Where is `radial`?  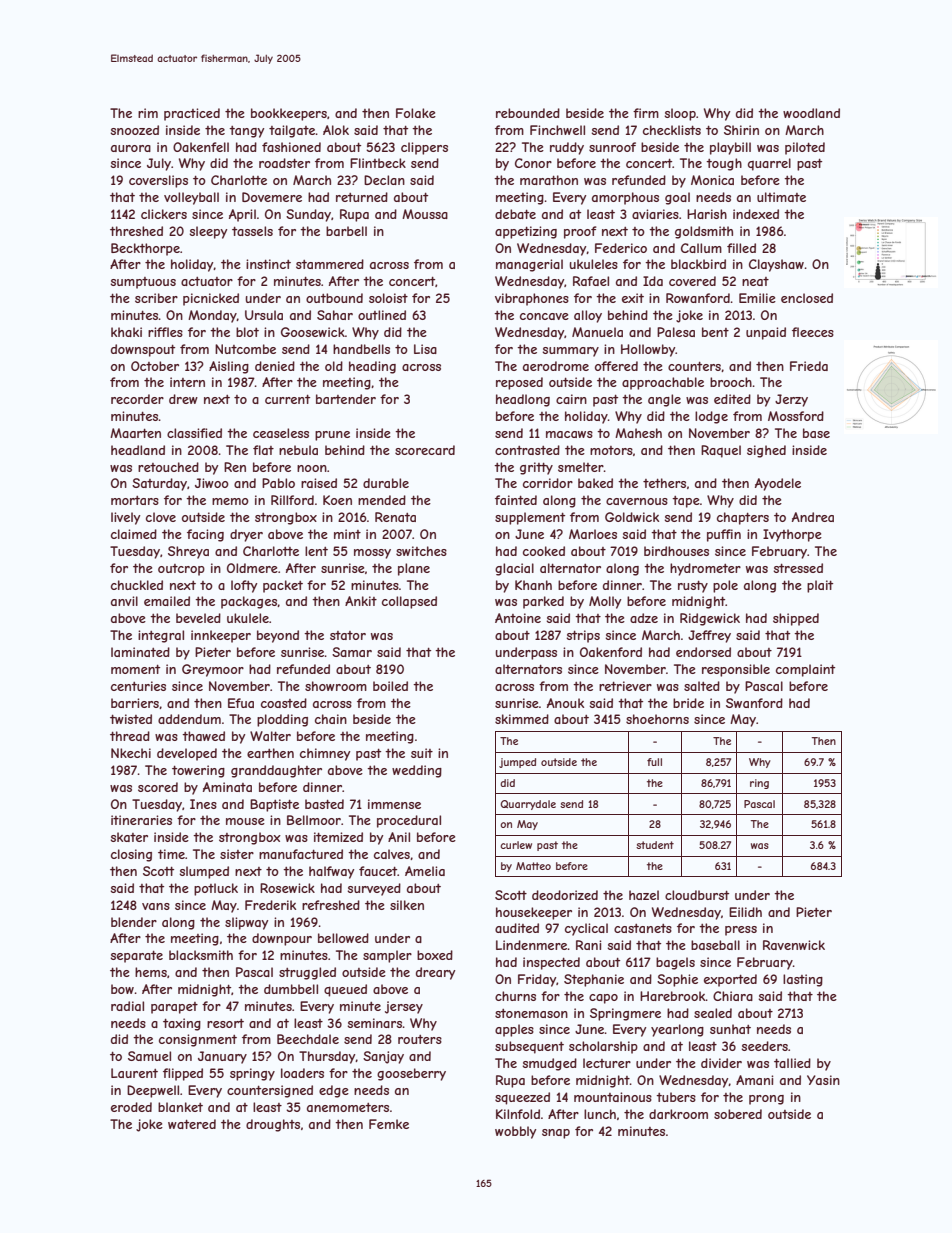
radial is located at coordinates (127, 1006).
